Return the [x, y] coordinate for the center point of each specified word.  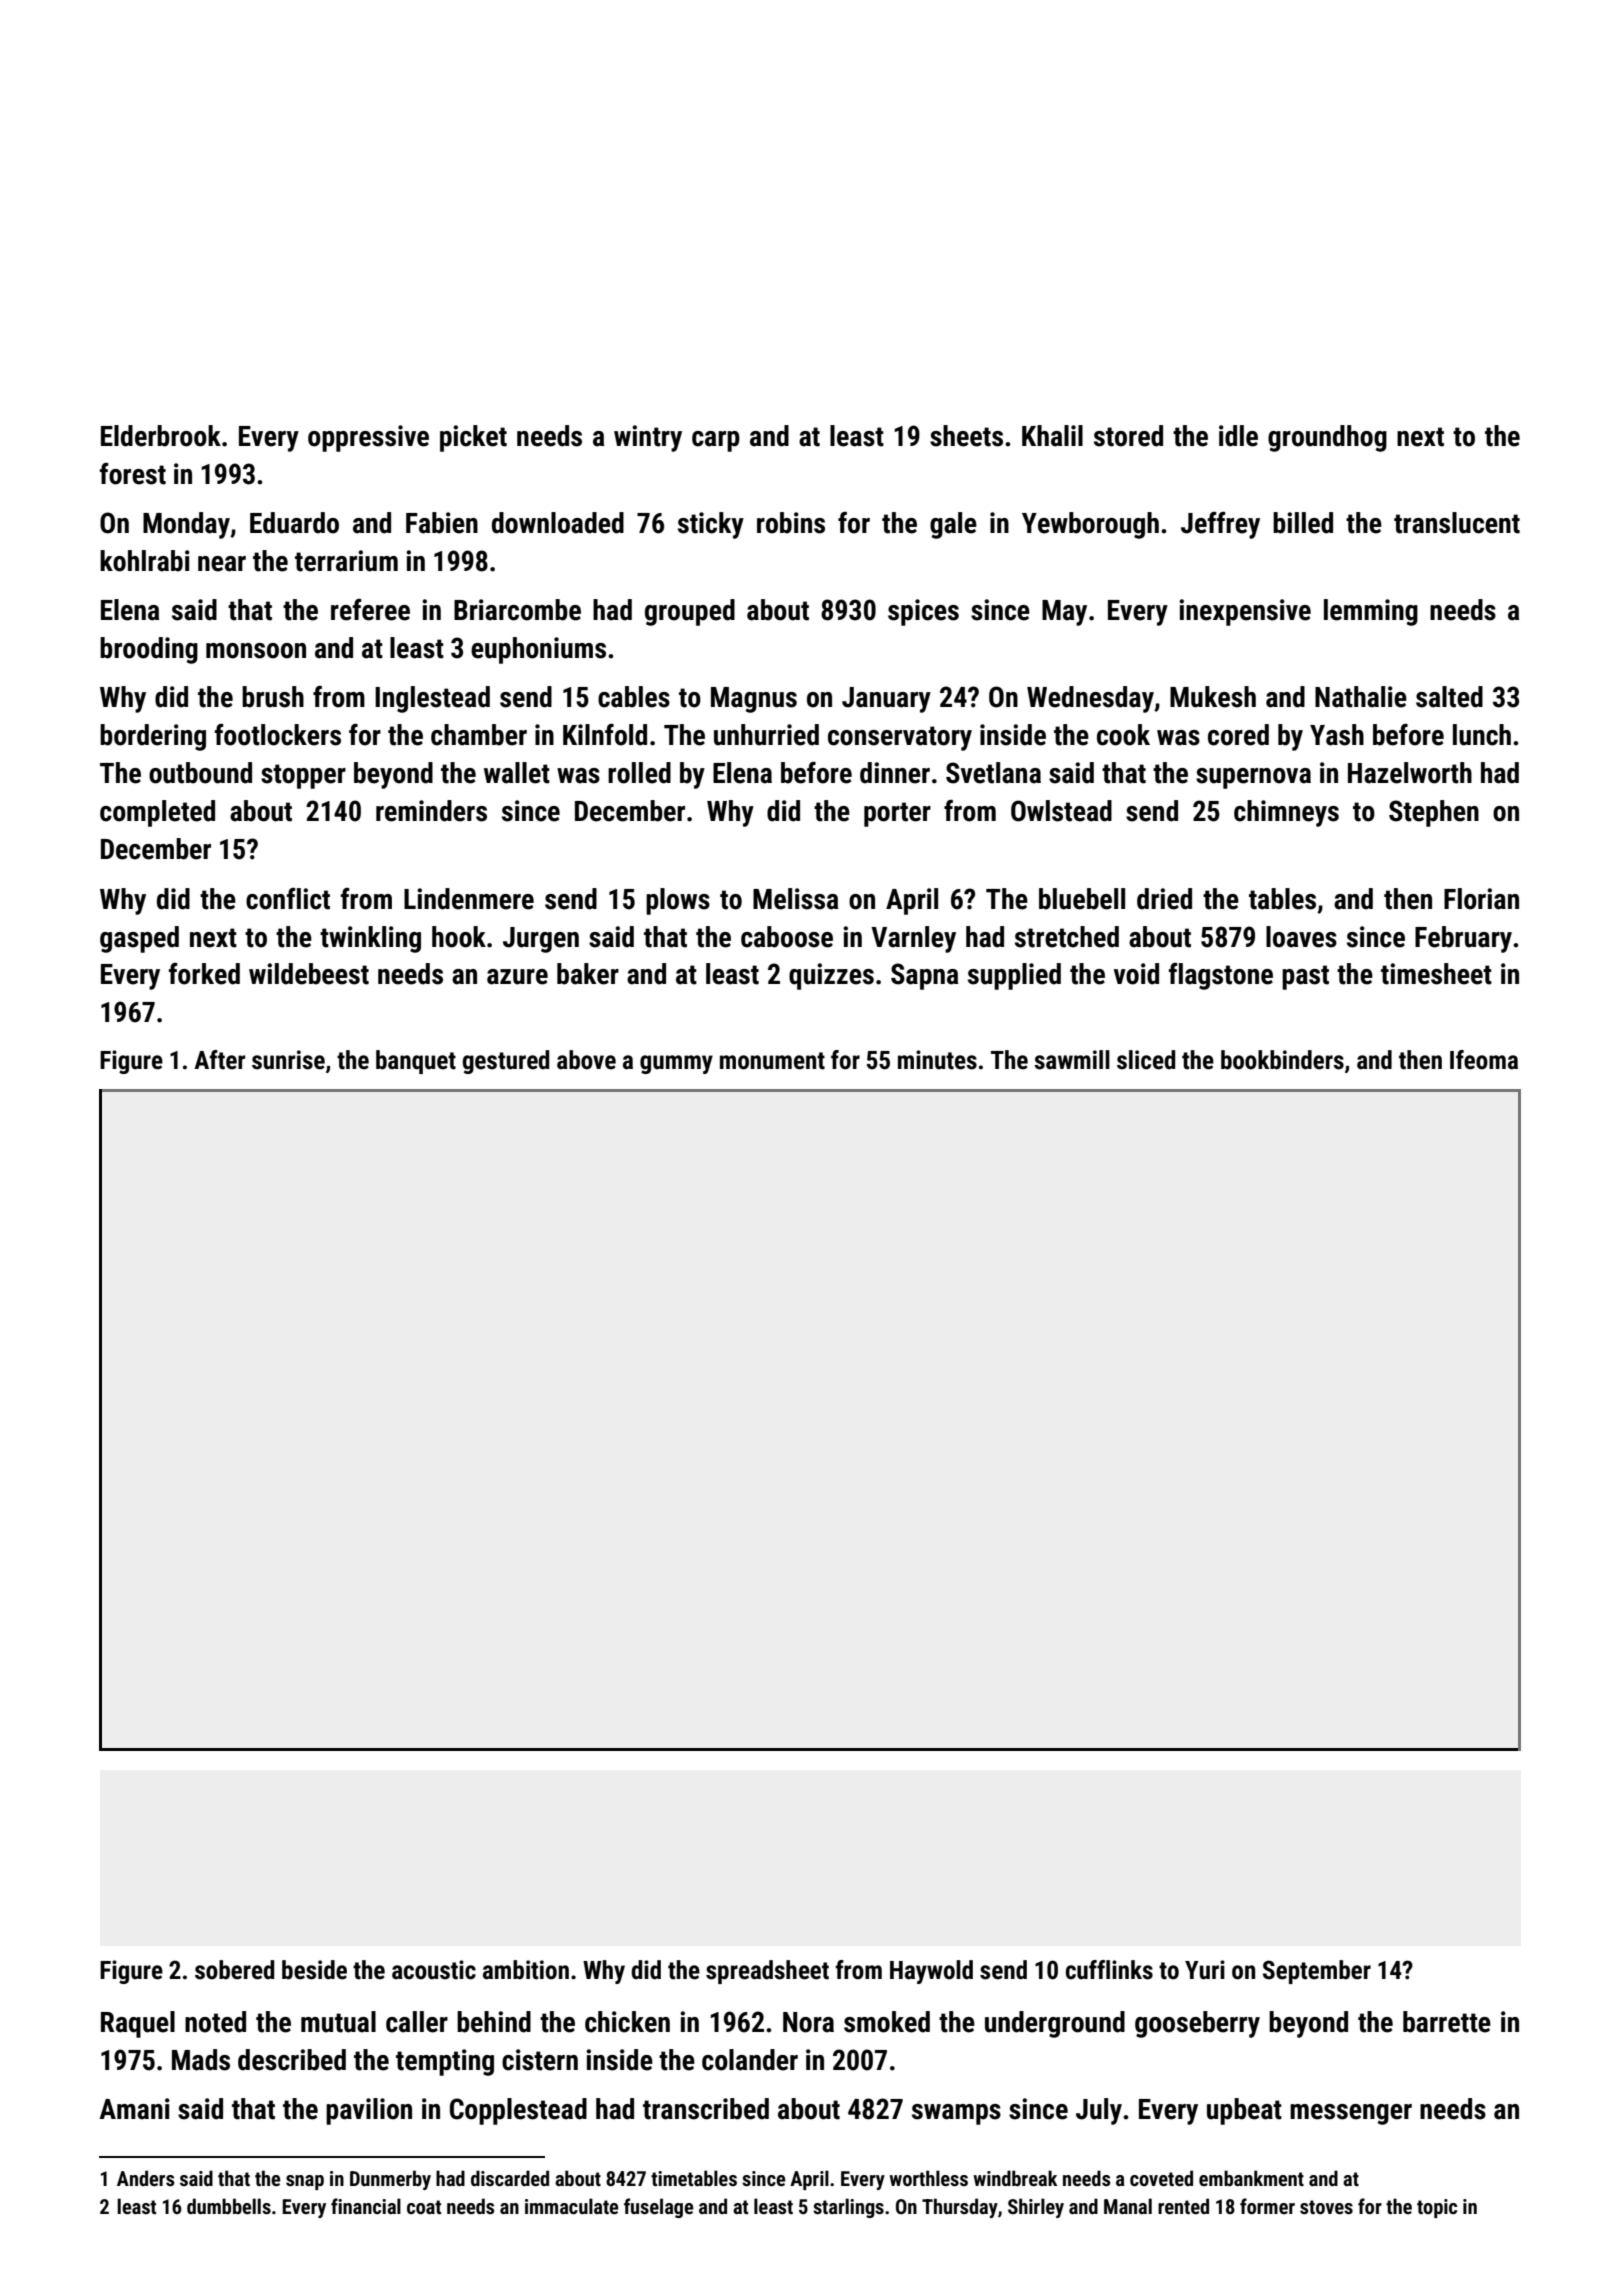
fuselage [659, 2208]
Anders [145, 2178]
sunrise [288, 1060]
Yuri [1205, 1970]
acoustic [434, 1970]
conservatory [900, 738]
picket [473, 438]
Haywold [931, 1972]
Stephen [1434, 813]
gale [953, 525]
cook [1123, 735]
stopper [303, 776]
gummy [676, 1064]
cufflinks [1109, 1970]
